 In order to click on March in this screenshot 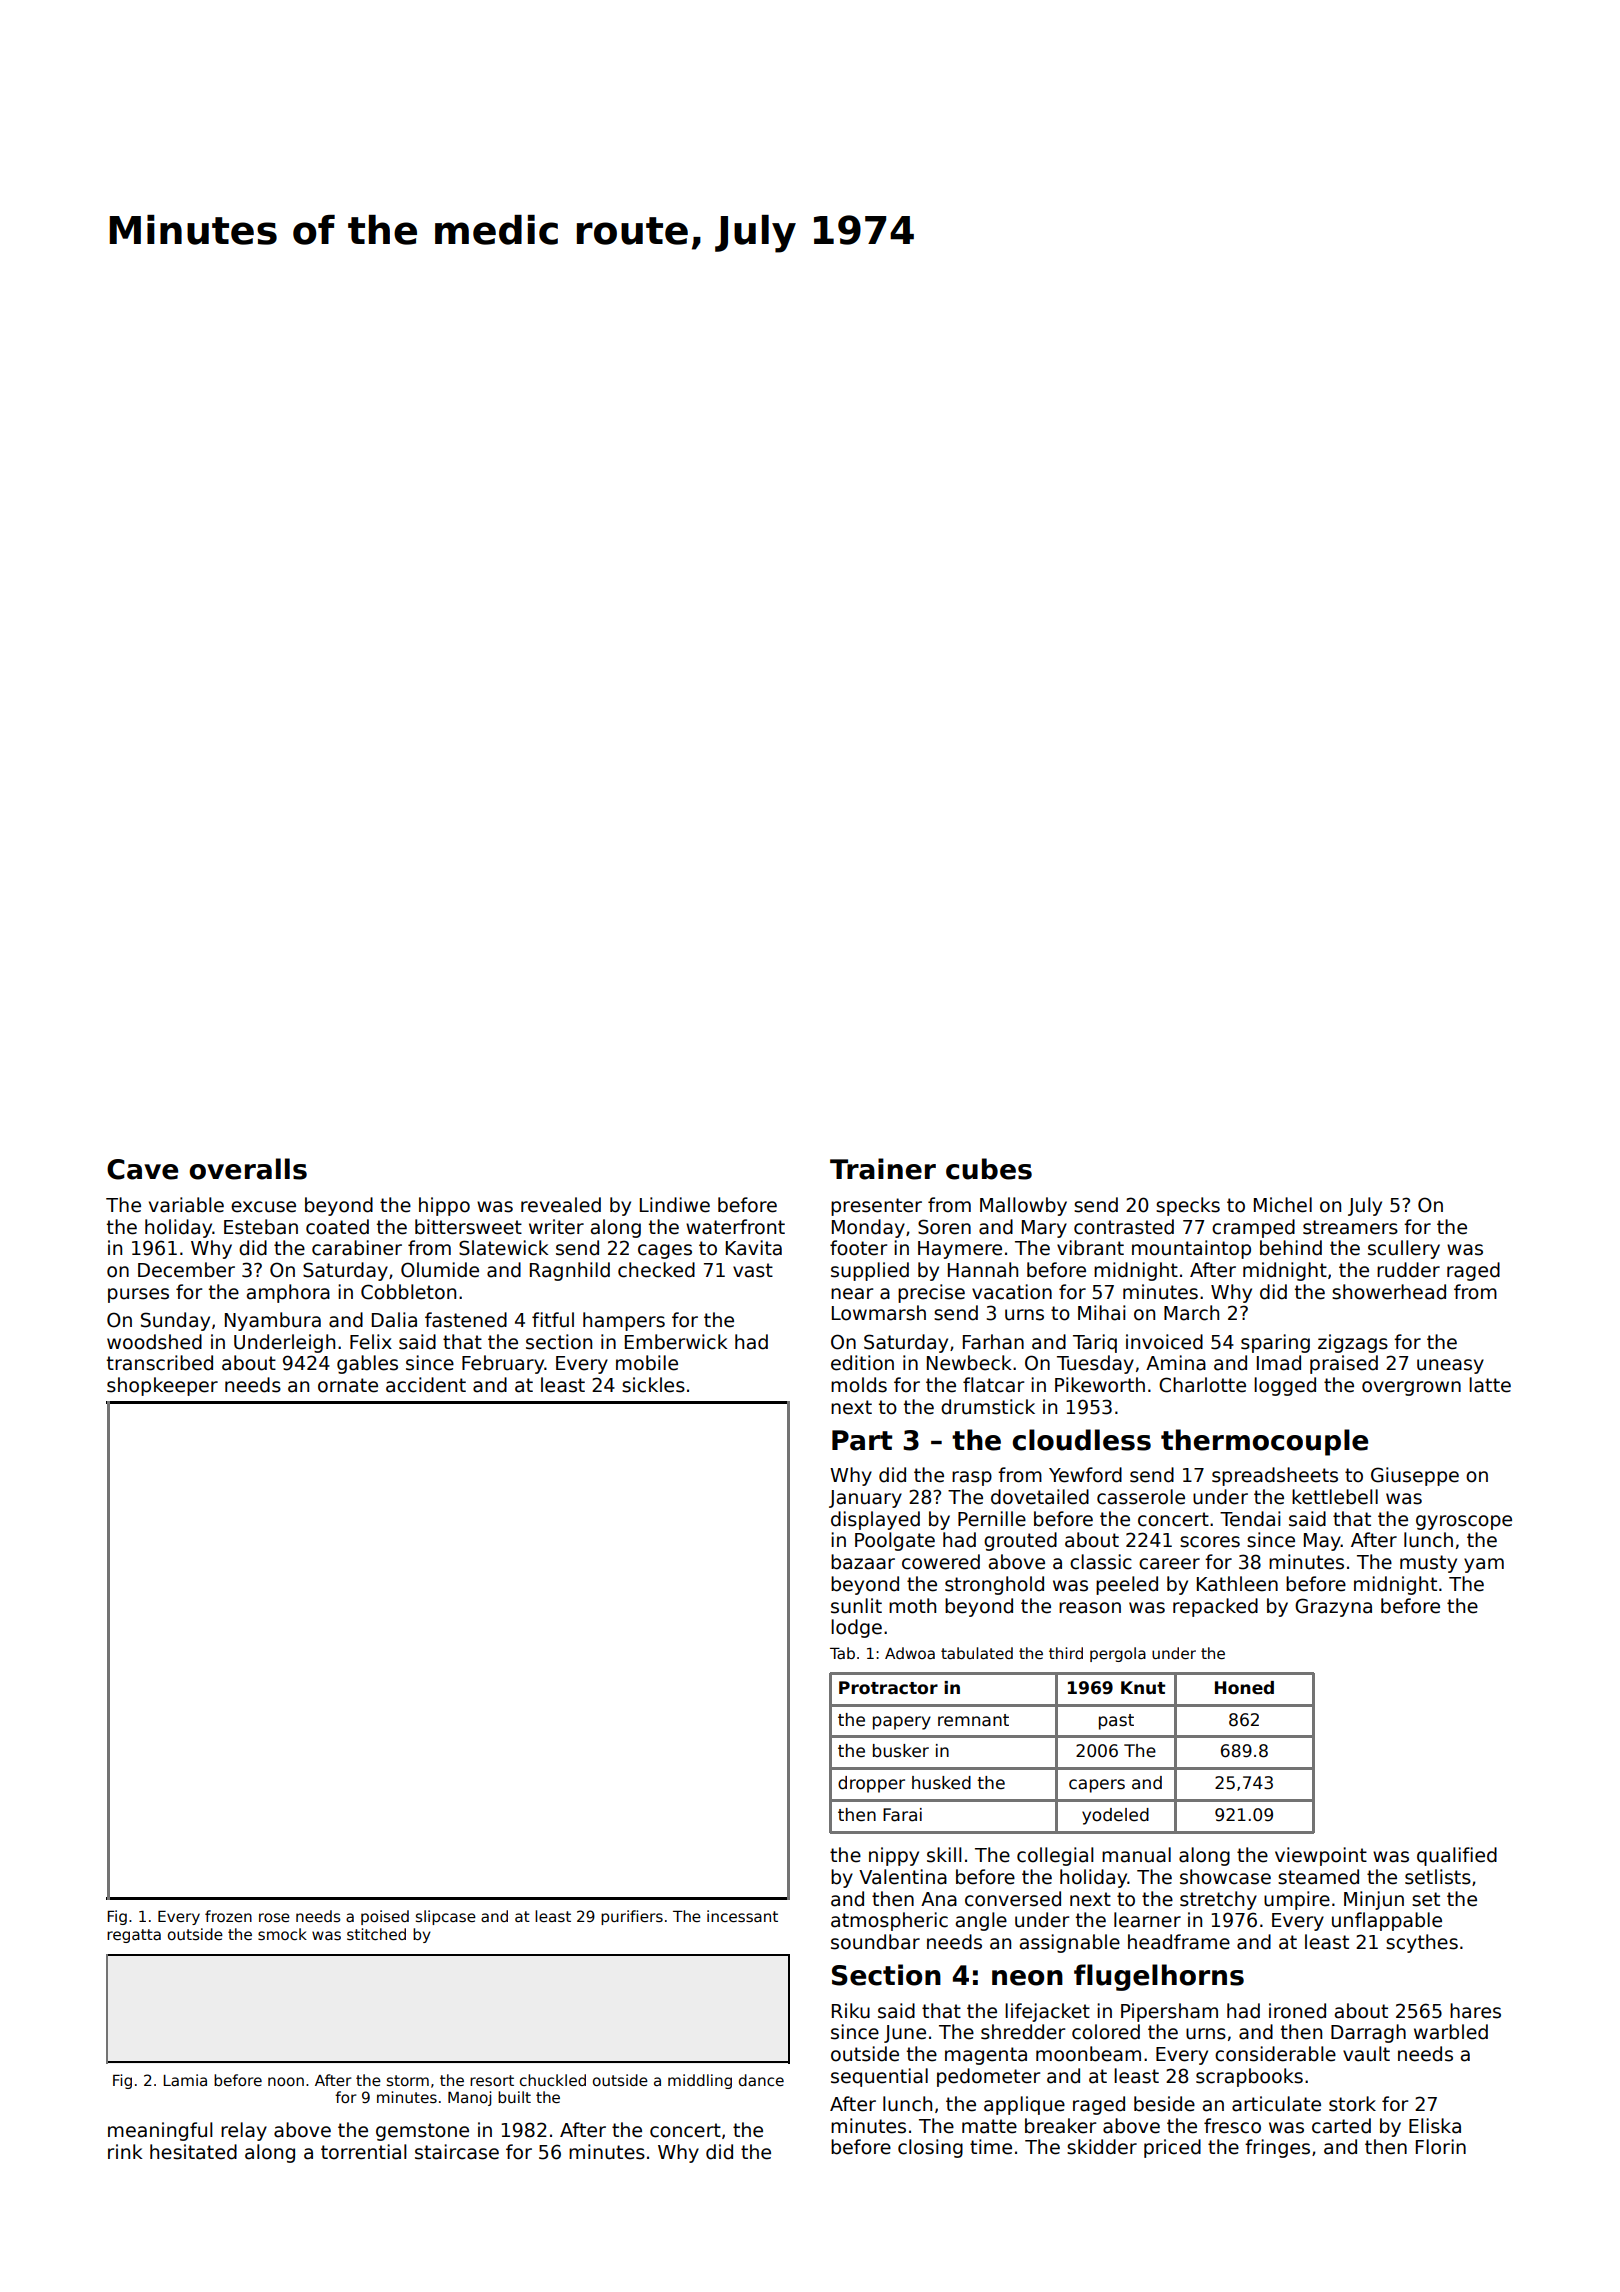, I will do `click(1191, 1313)`.
